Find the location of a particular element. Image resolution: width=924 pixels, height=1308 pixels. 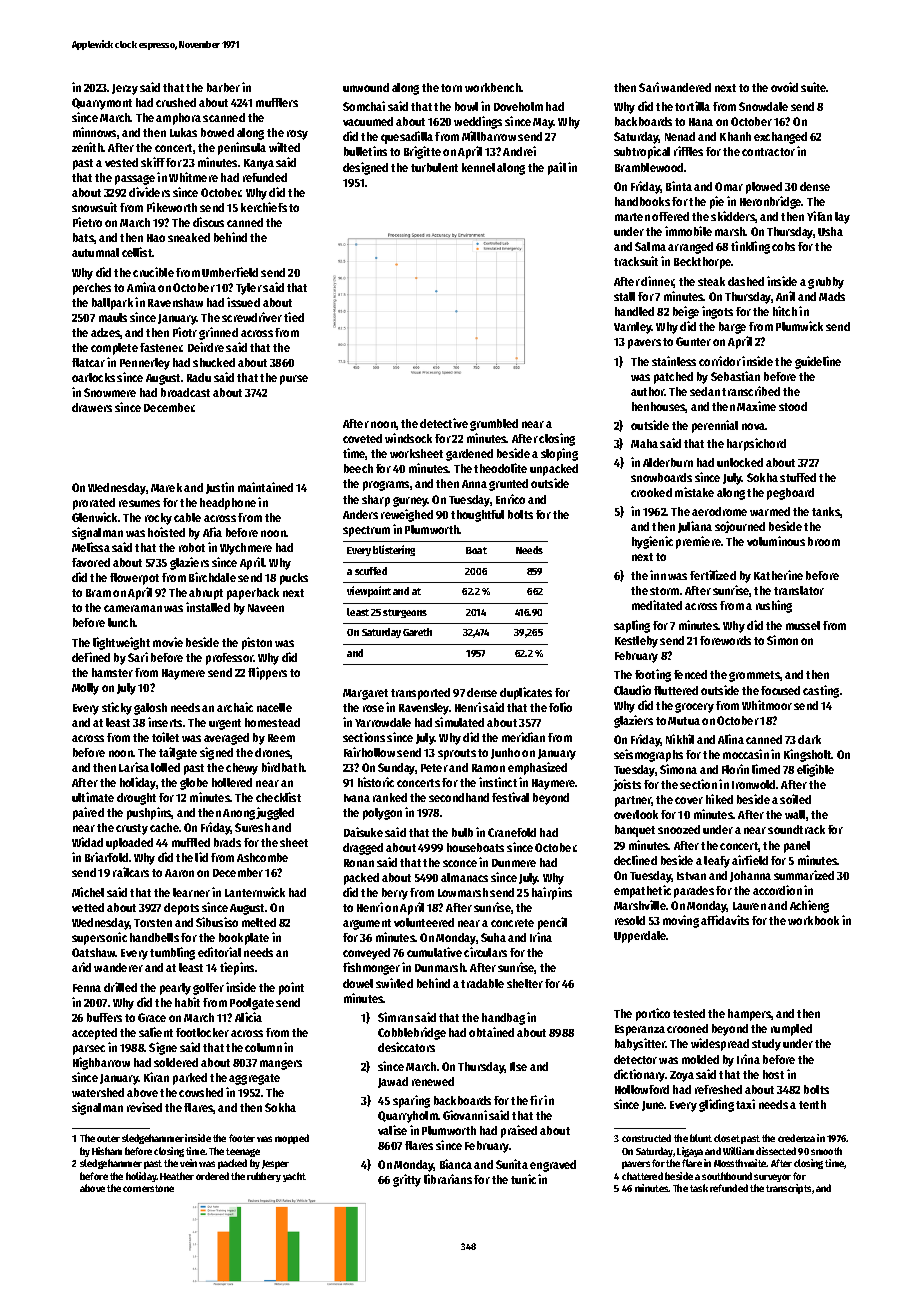

flowerpot is located at coordinates (134, 579).
